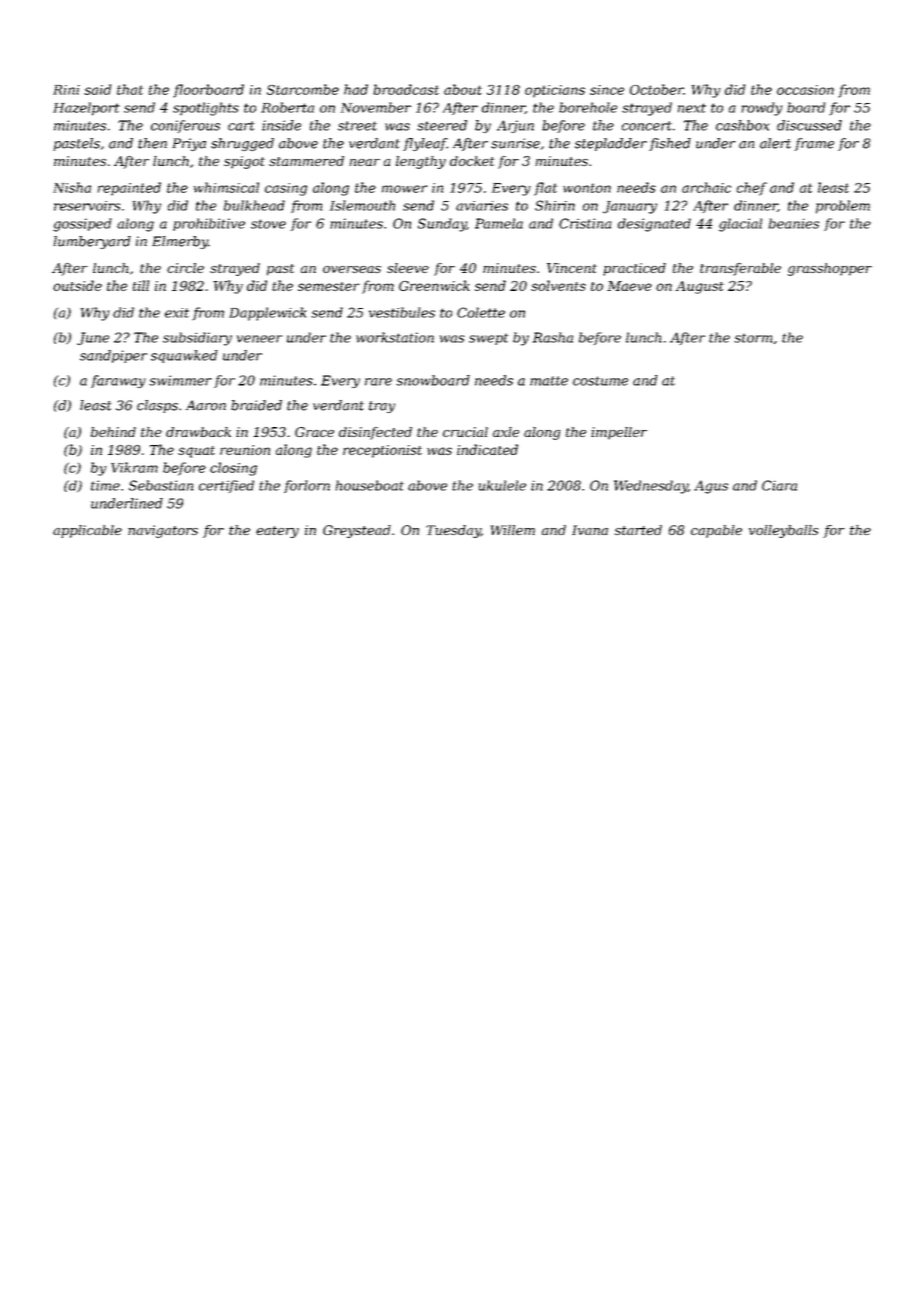 Image resolution: width=924 pixels, height=1308 pixels. Describe the element at coordinates (197, 339) in the document. I see `subsidiary` at that location.
